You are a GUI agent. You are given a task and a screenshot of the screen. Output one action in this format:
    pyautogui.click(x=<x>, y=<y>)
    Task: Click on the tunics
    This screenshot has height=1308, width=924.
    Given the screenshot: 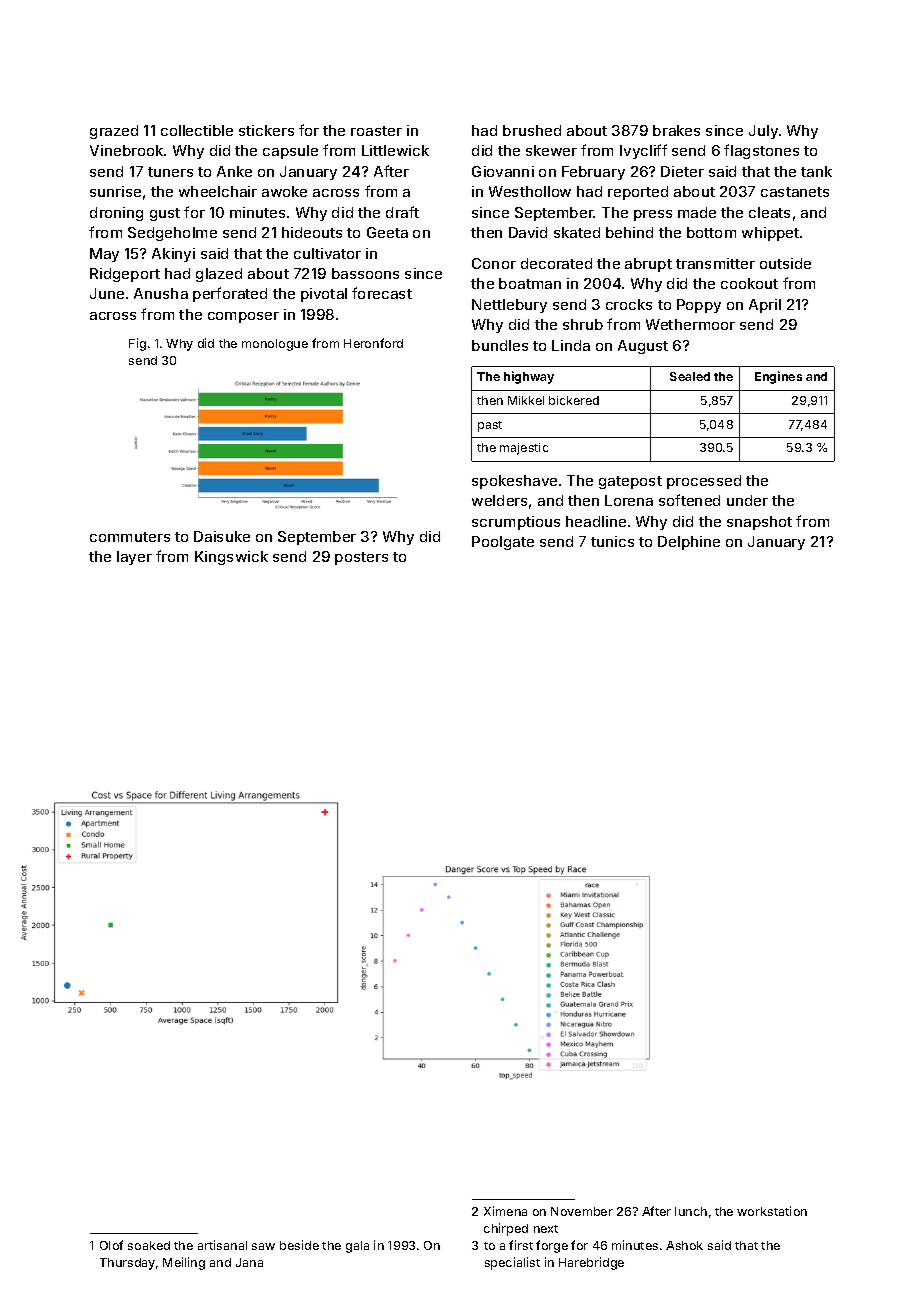 What is the action you would take?
    pyautogui.click(x=612, y=541)
